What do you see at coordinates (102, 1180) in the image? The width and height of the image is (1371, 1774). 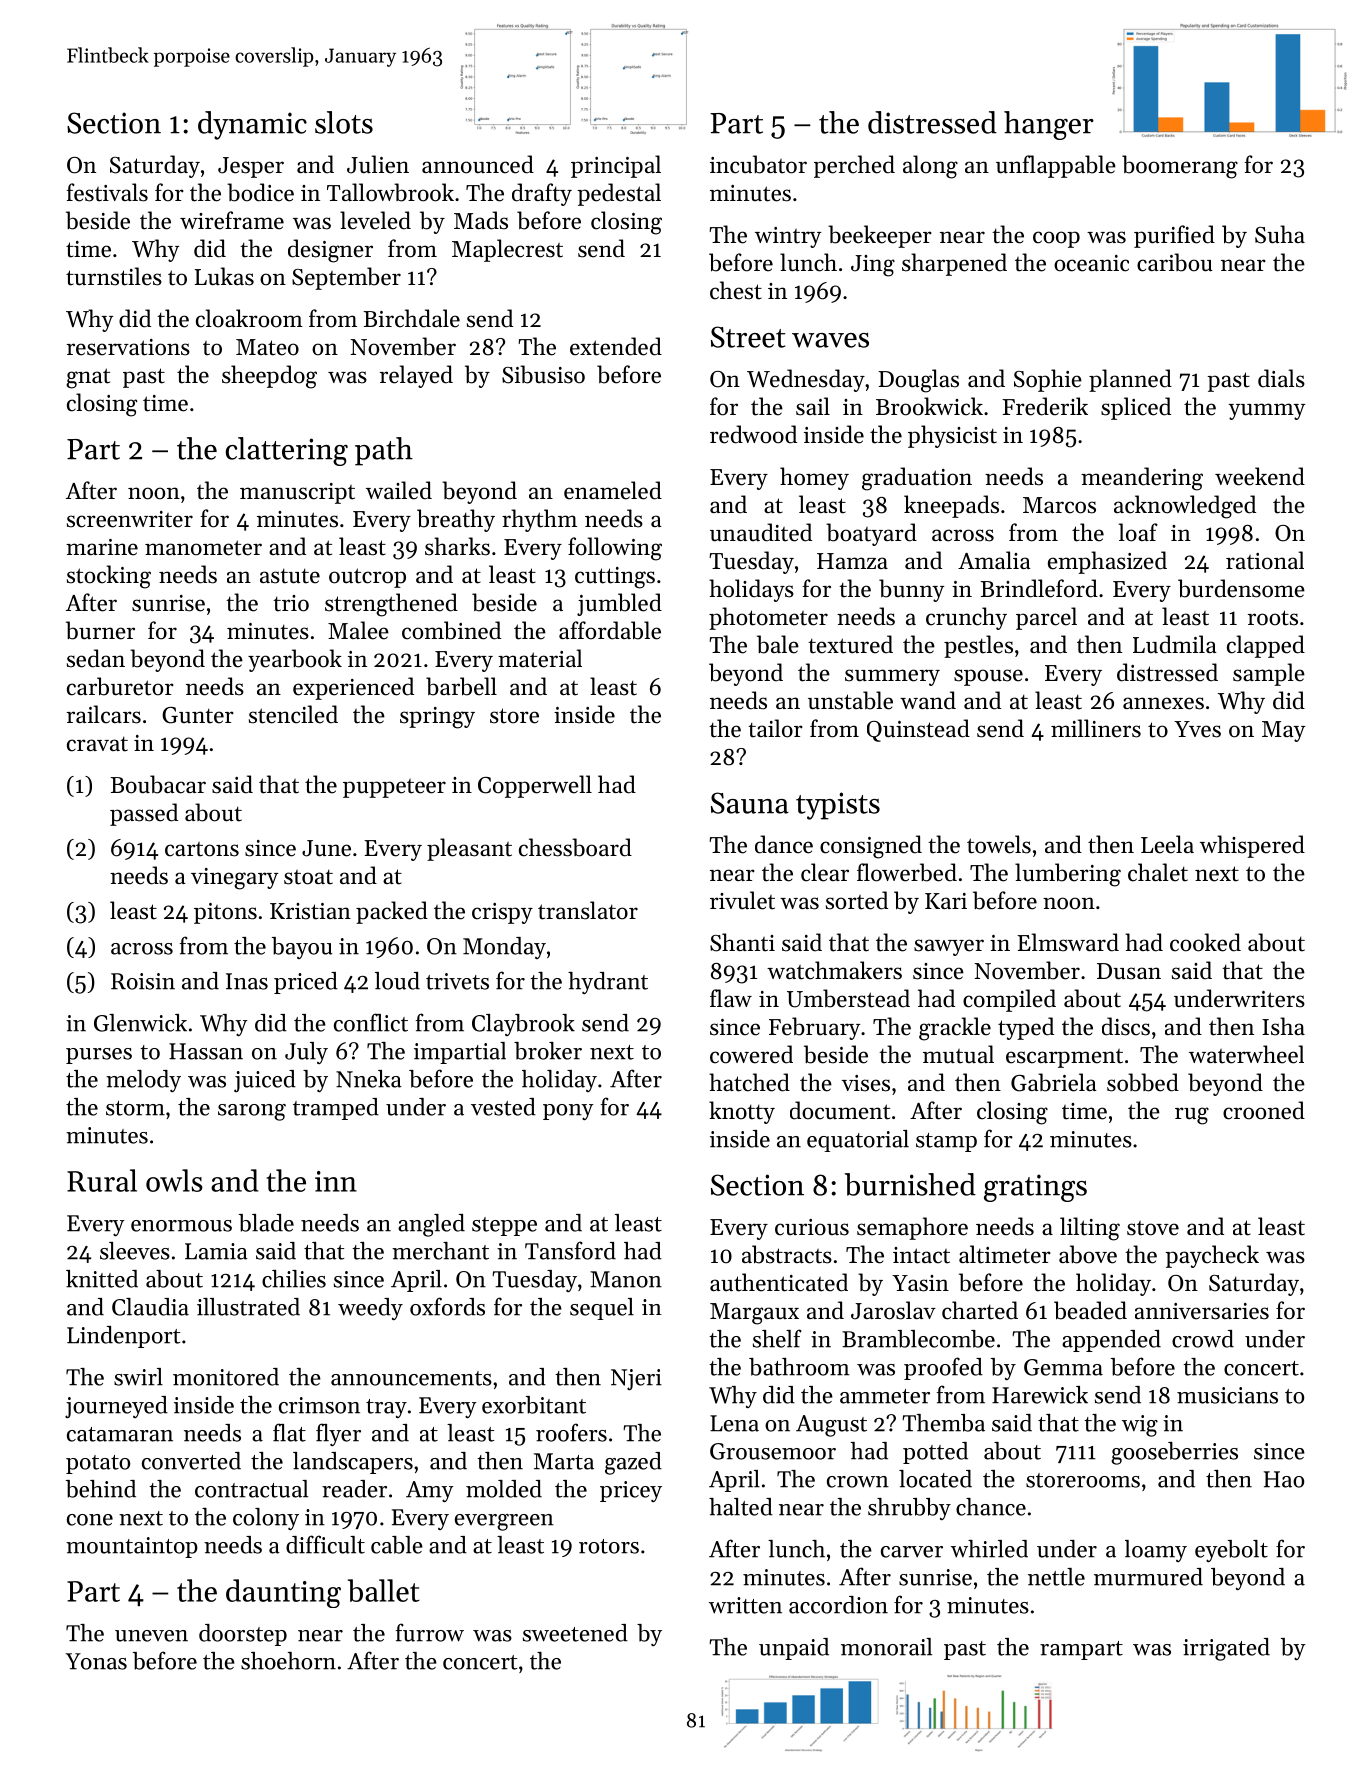 I see `Rural` at bounding box center [102, 1180].
